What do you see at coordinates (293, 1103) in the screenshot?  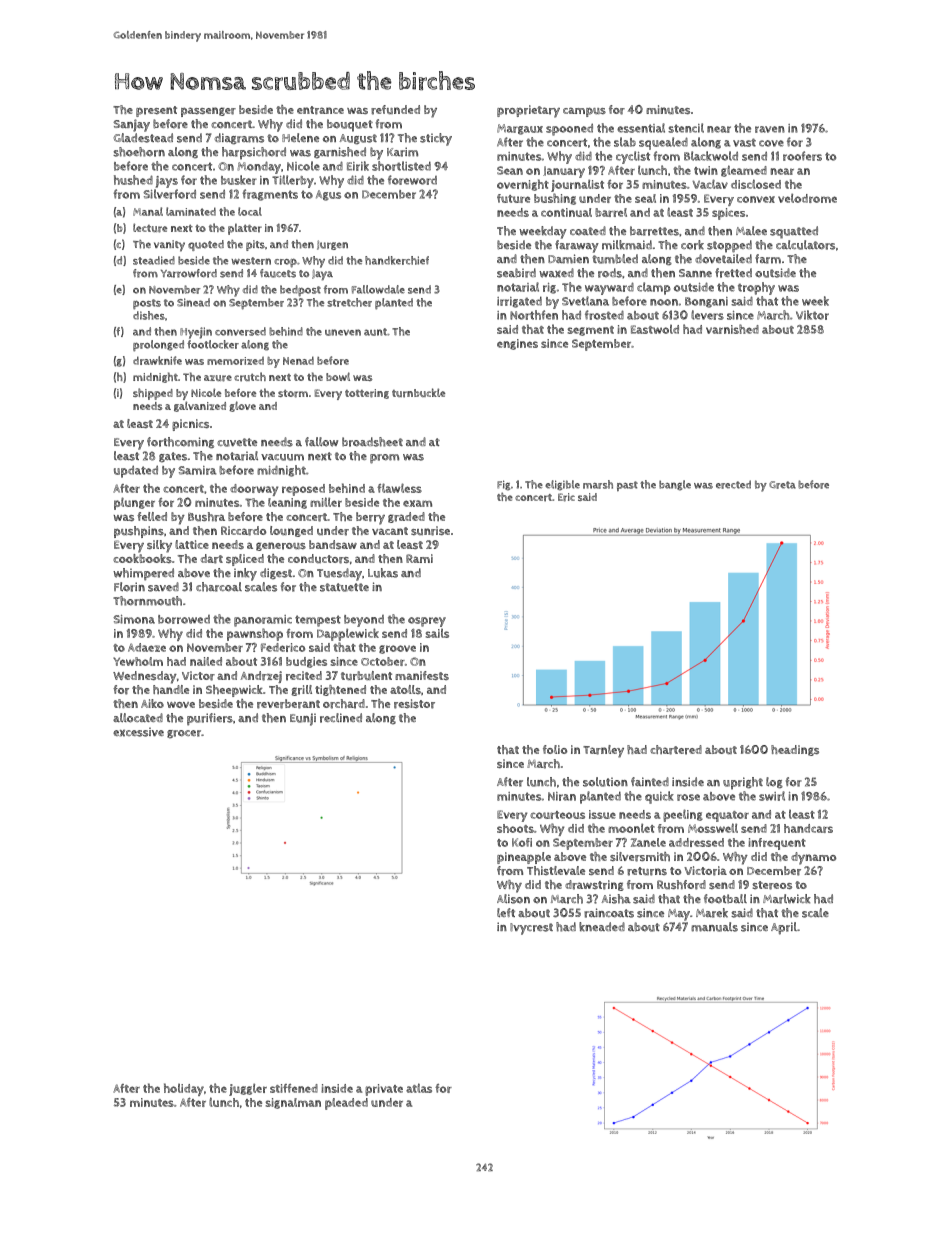 I see `signalman` at bounding box center [293, 1103].
